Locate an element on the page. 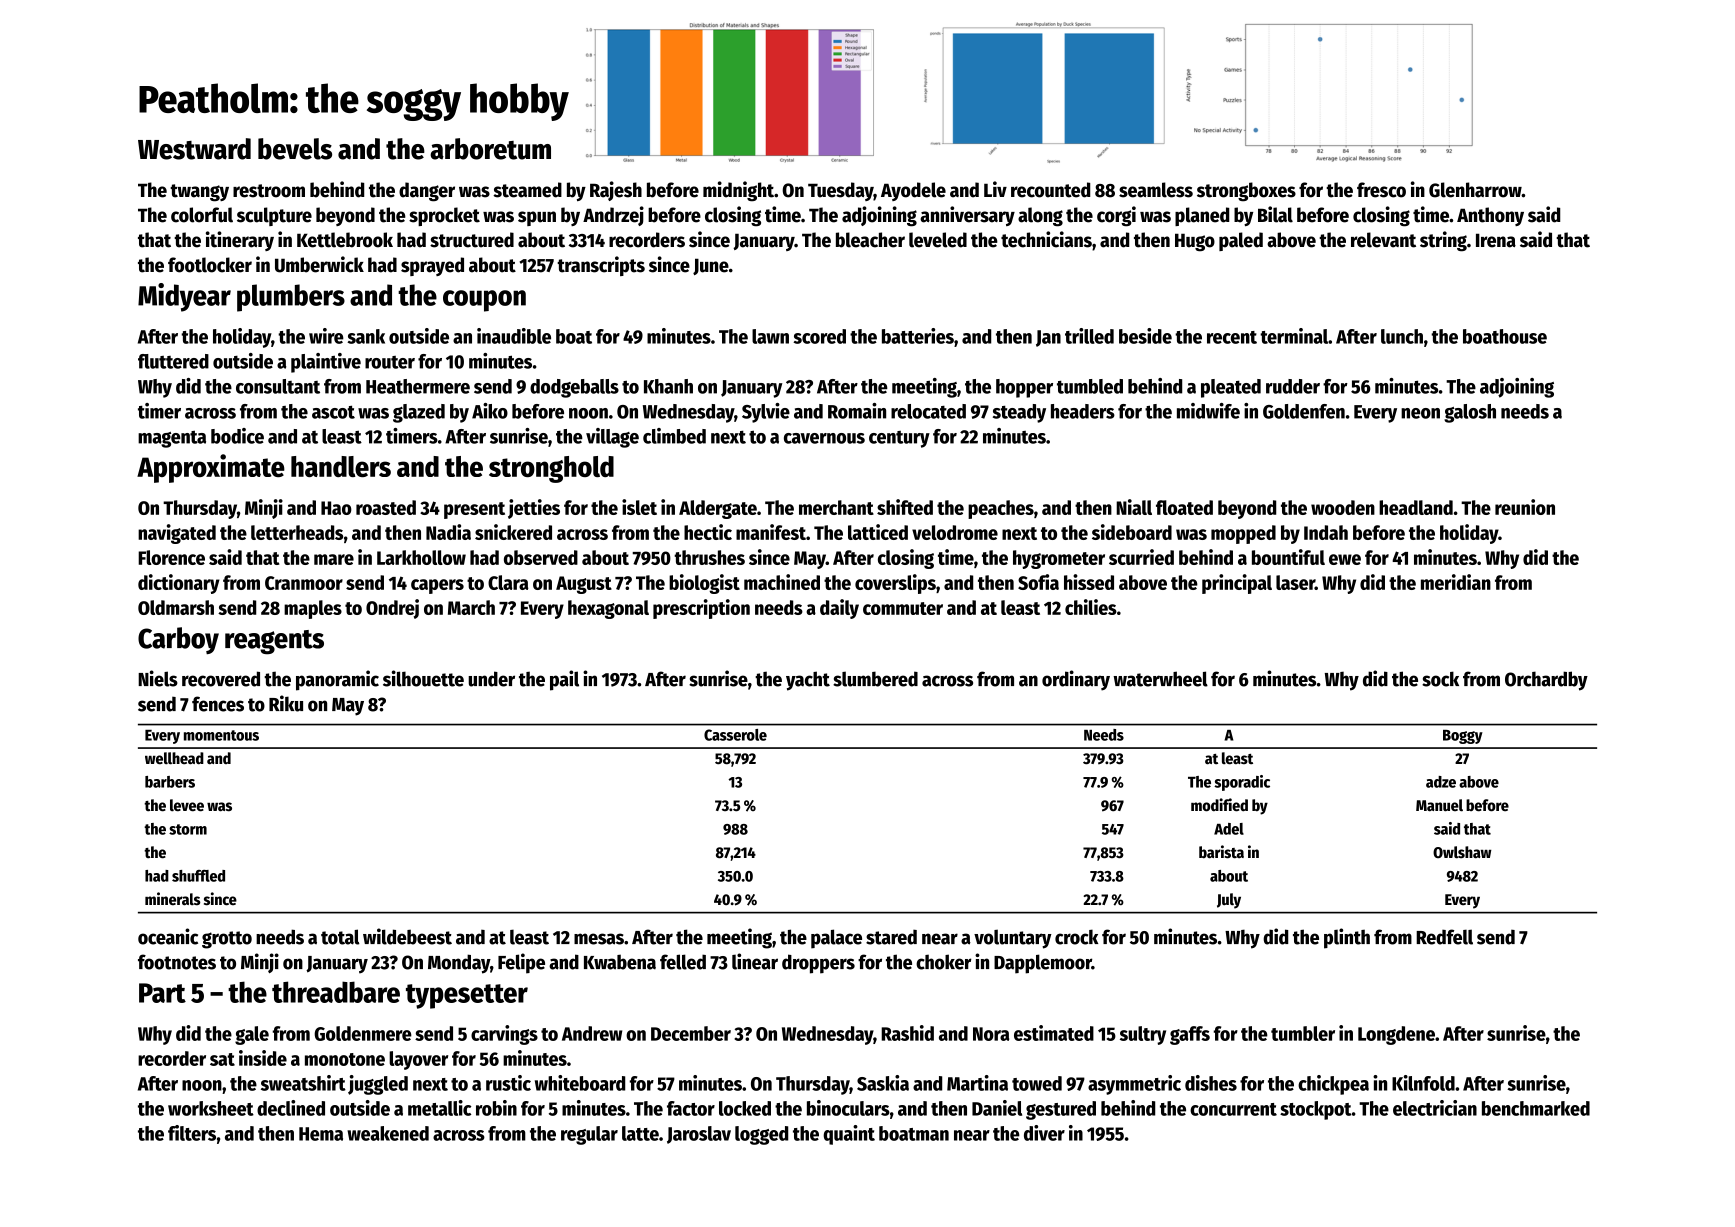 The height and width of the document is (1227, 1735). maples is located at coordinates (313, 609).
